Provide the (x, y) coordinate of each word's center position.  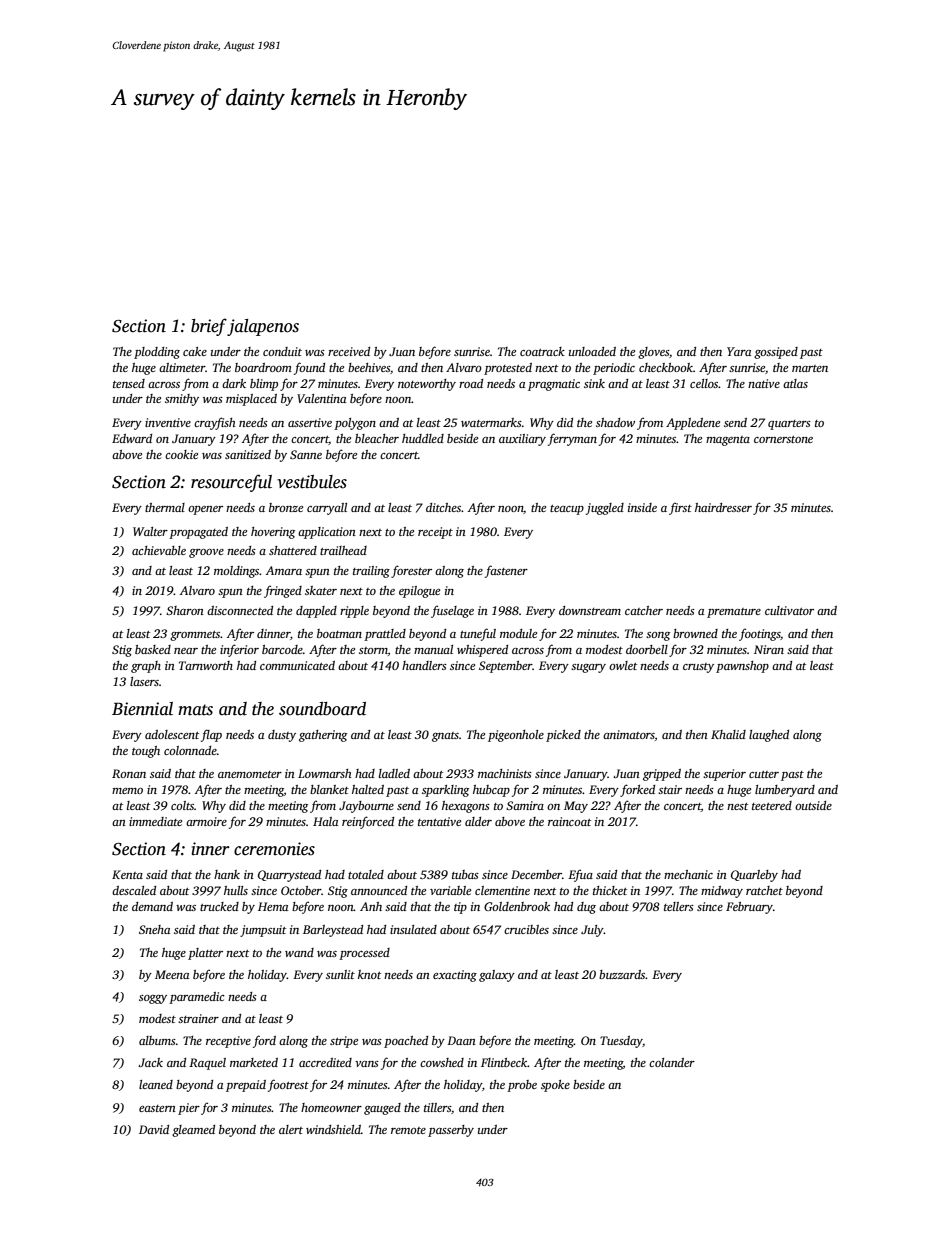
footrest (288, 1085)
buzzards (622, 974)
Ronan (129, 773)
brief (209, 327)
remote (408, 1130)
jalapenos (263, 327)
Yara (739, 351)
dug (586, 908)
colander (672, 1062)
